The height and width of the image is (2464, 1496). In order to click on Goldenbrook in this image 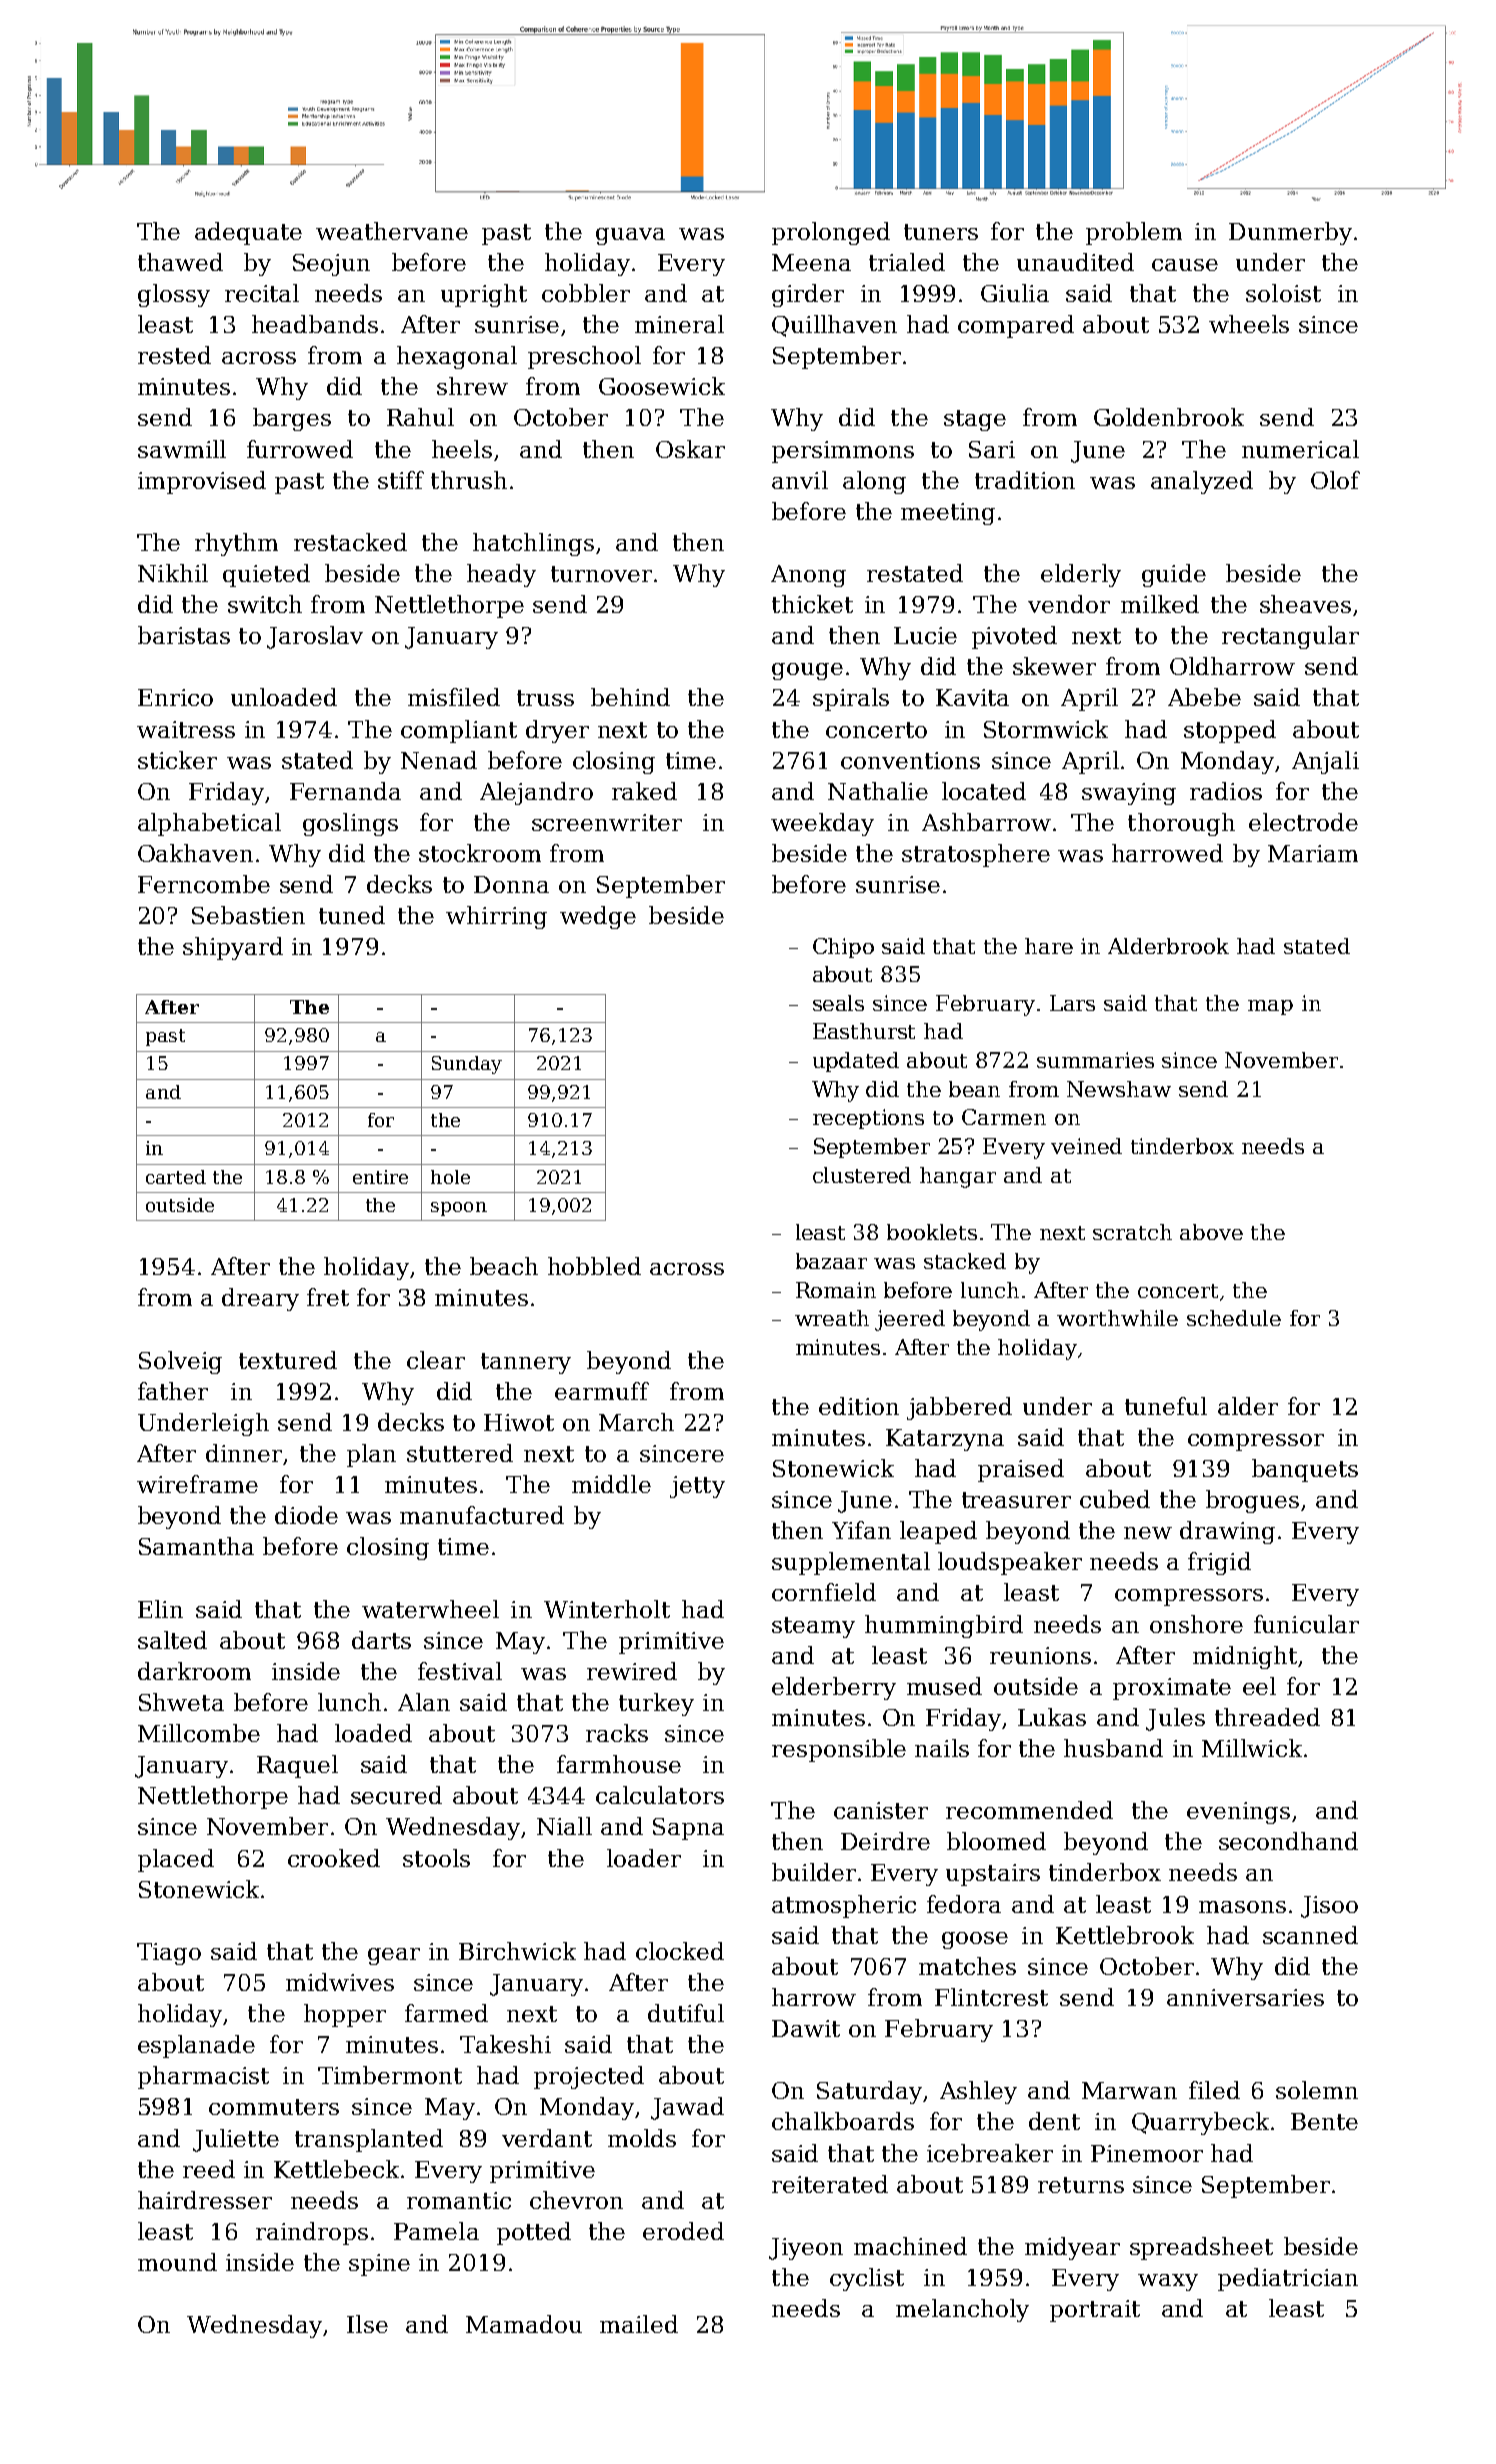, I will do `click(1169, 417)`.
